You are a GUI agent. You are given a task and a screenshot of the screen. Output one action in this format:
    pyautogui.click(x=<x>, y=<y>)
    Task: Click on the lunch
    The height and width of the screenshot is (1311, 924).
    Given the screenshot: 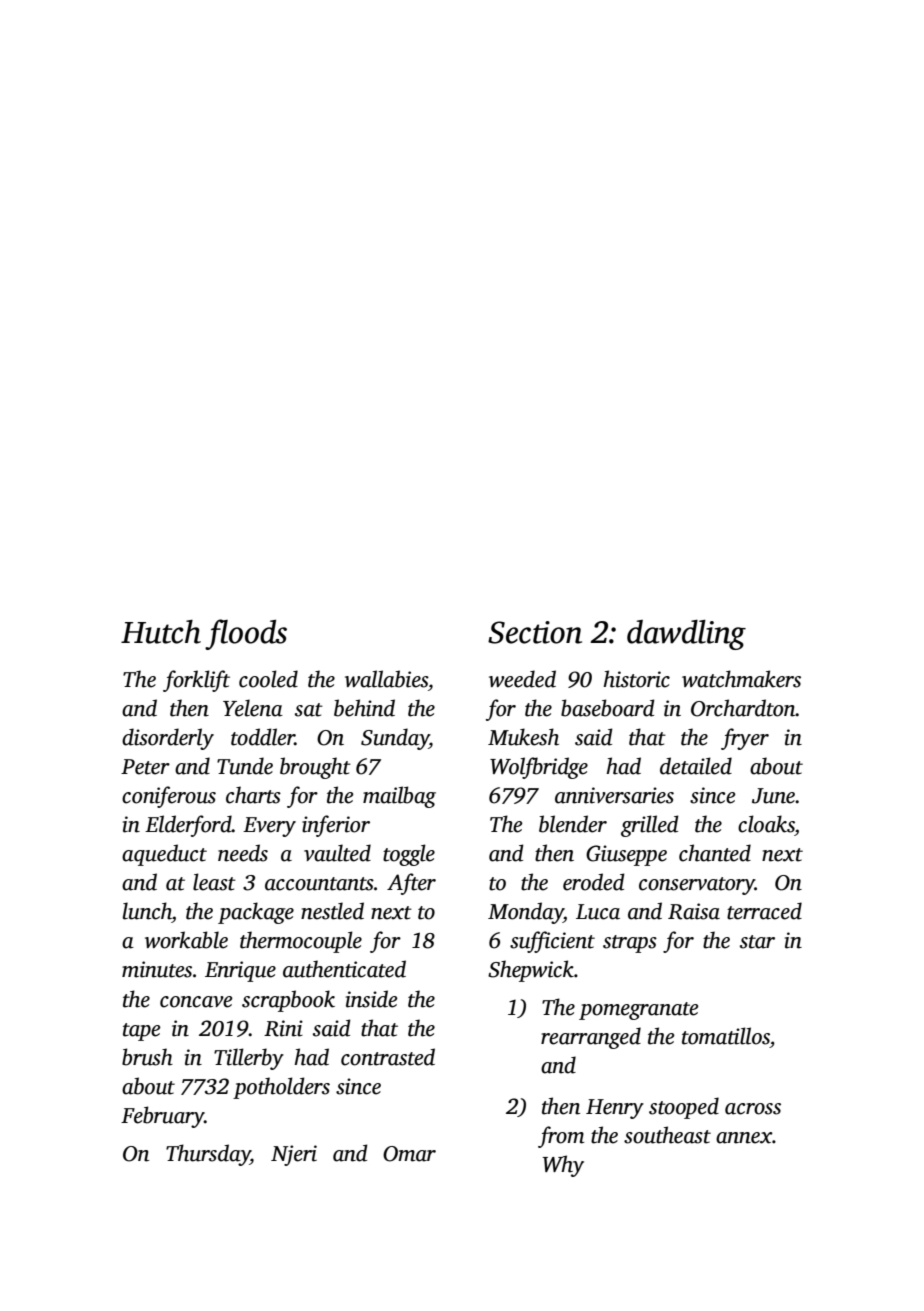 What is the action you would take?
    pyautogui.click(x=147, y=911)
